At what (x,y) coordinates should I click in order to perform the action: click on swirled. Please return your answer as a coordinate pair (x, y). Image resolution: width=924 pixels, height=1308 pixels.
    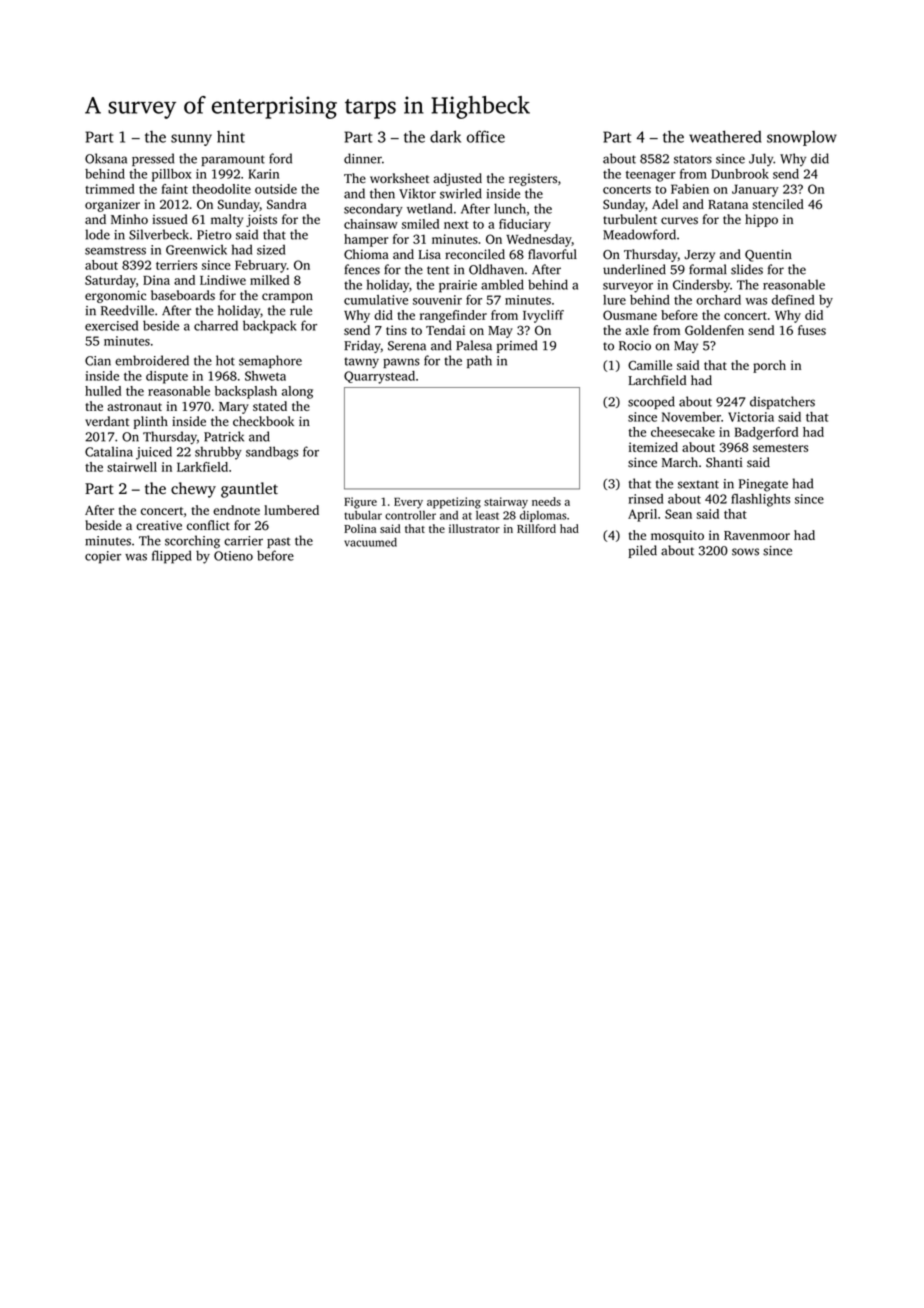
    Looking at the image, I should click on (461, 193).
